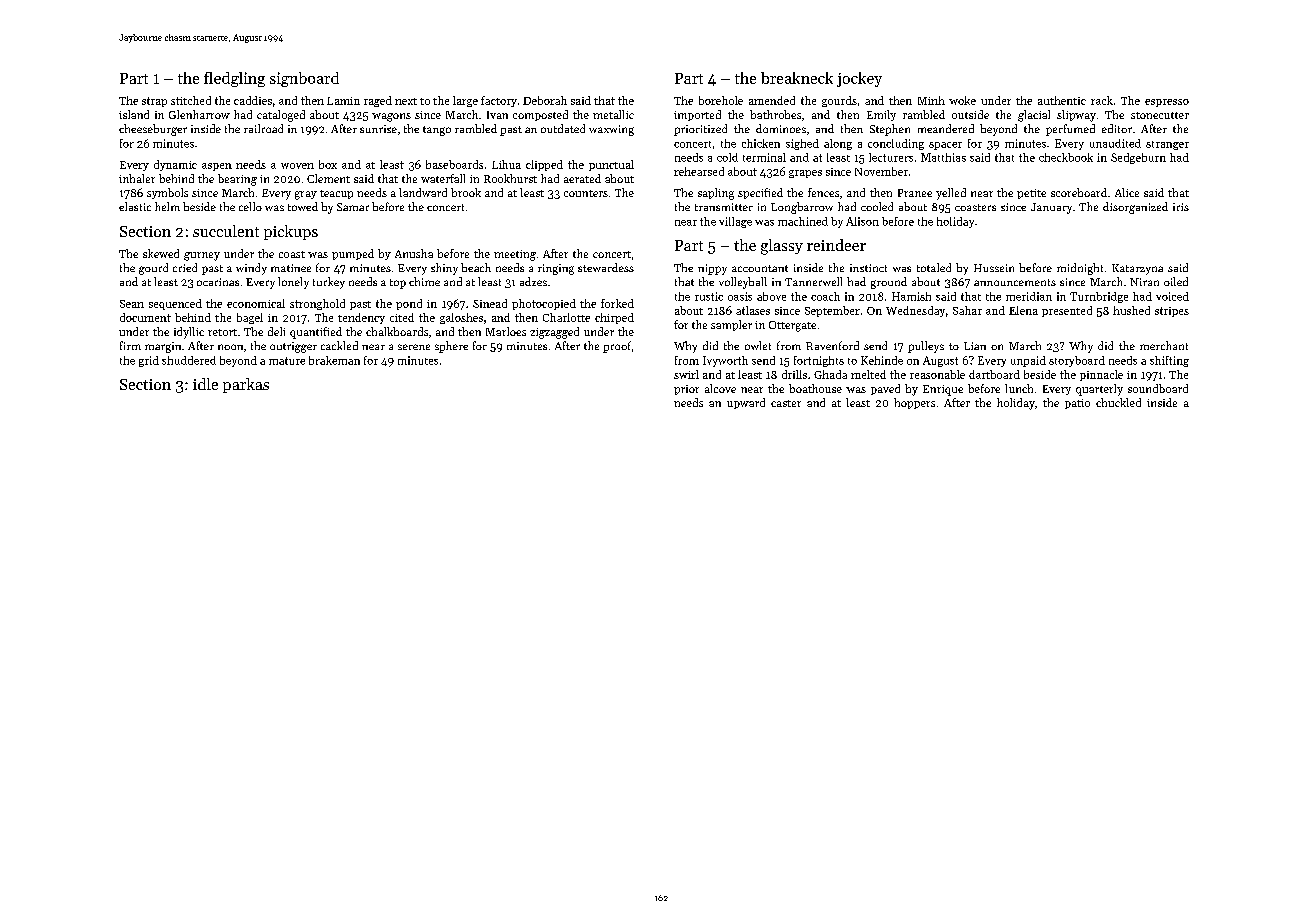 This page has height=924, width=1308. I want to click on metallic, so click(613, 114).
